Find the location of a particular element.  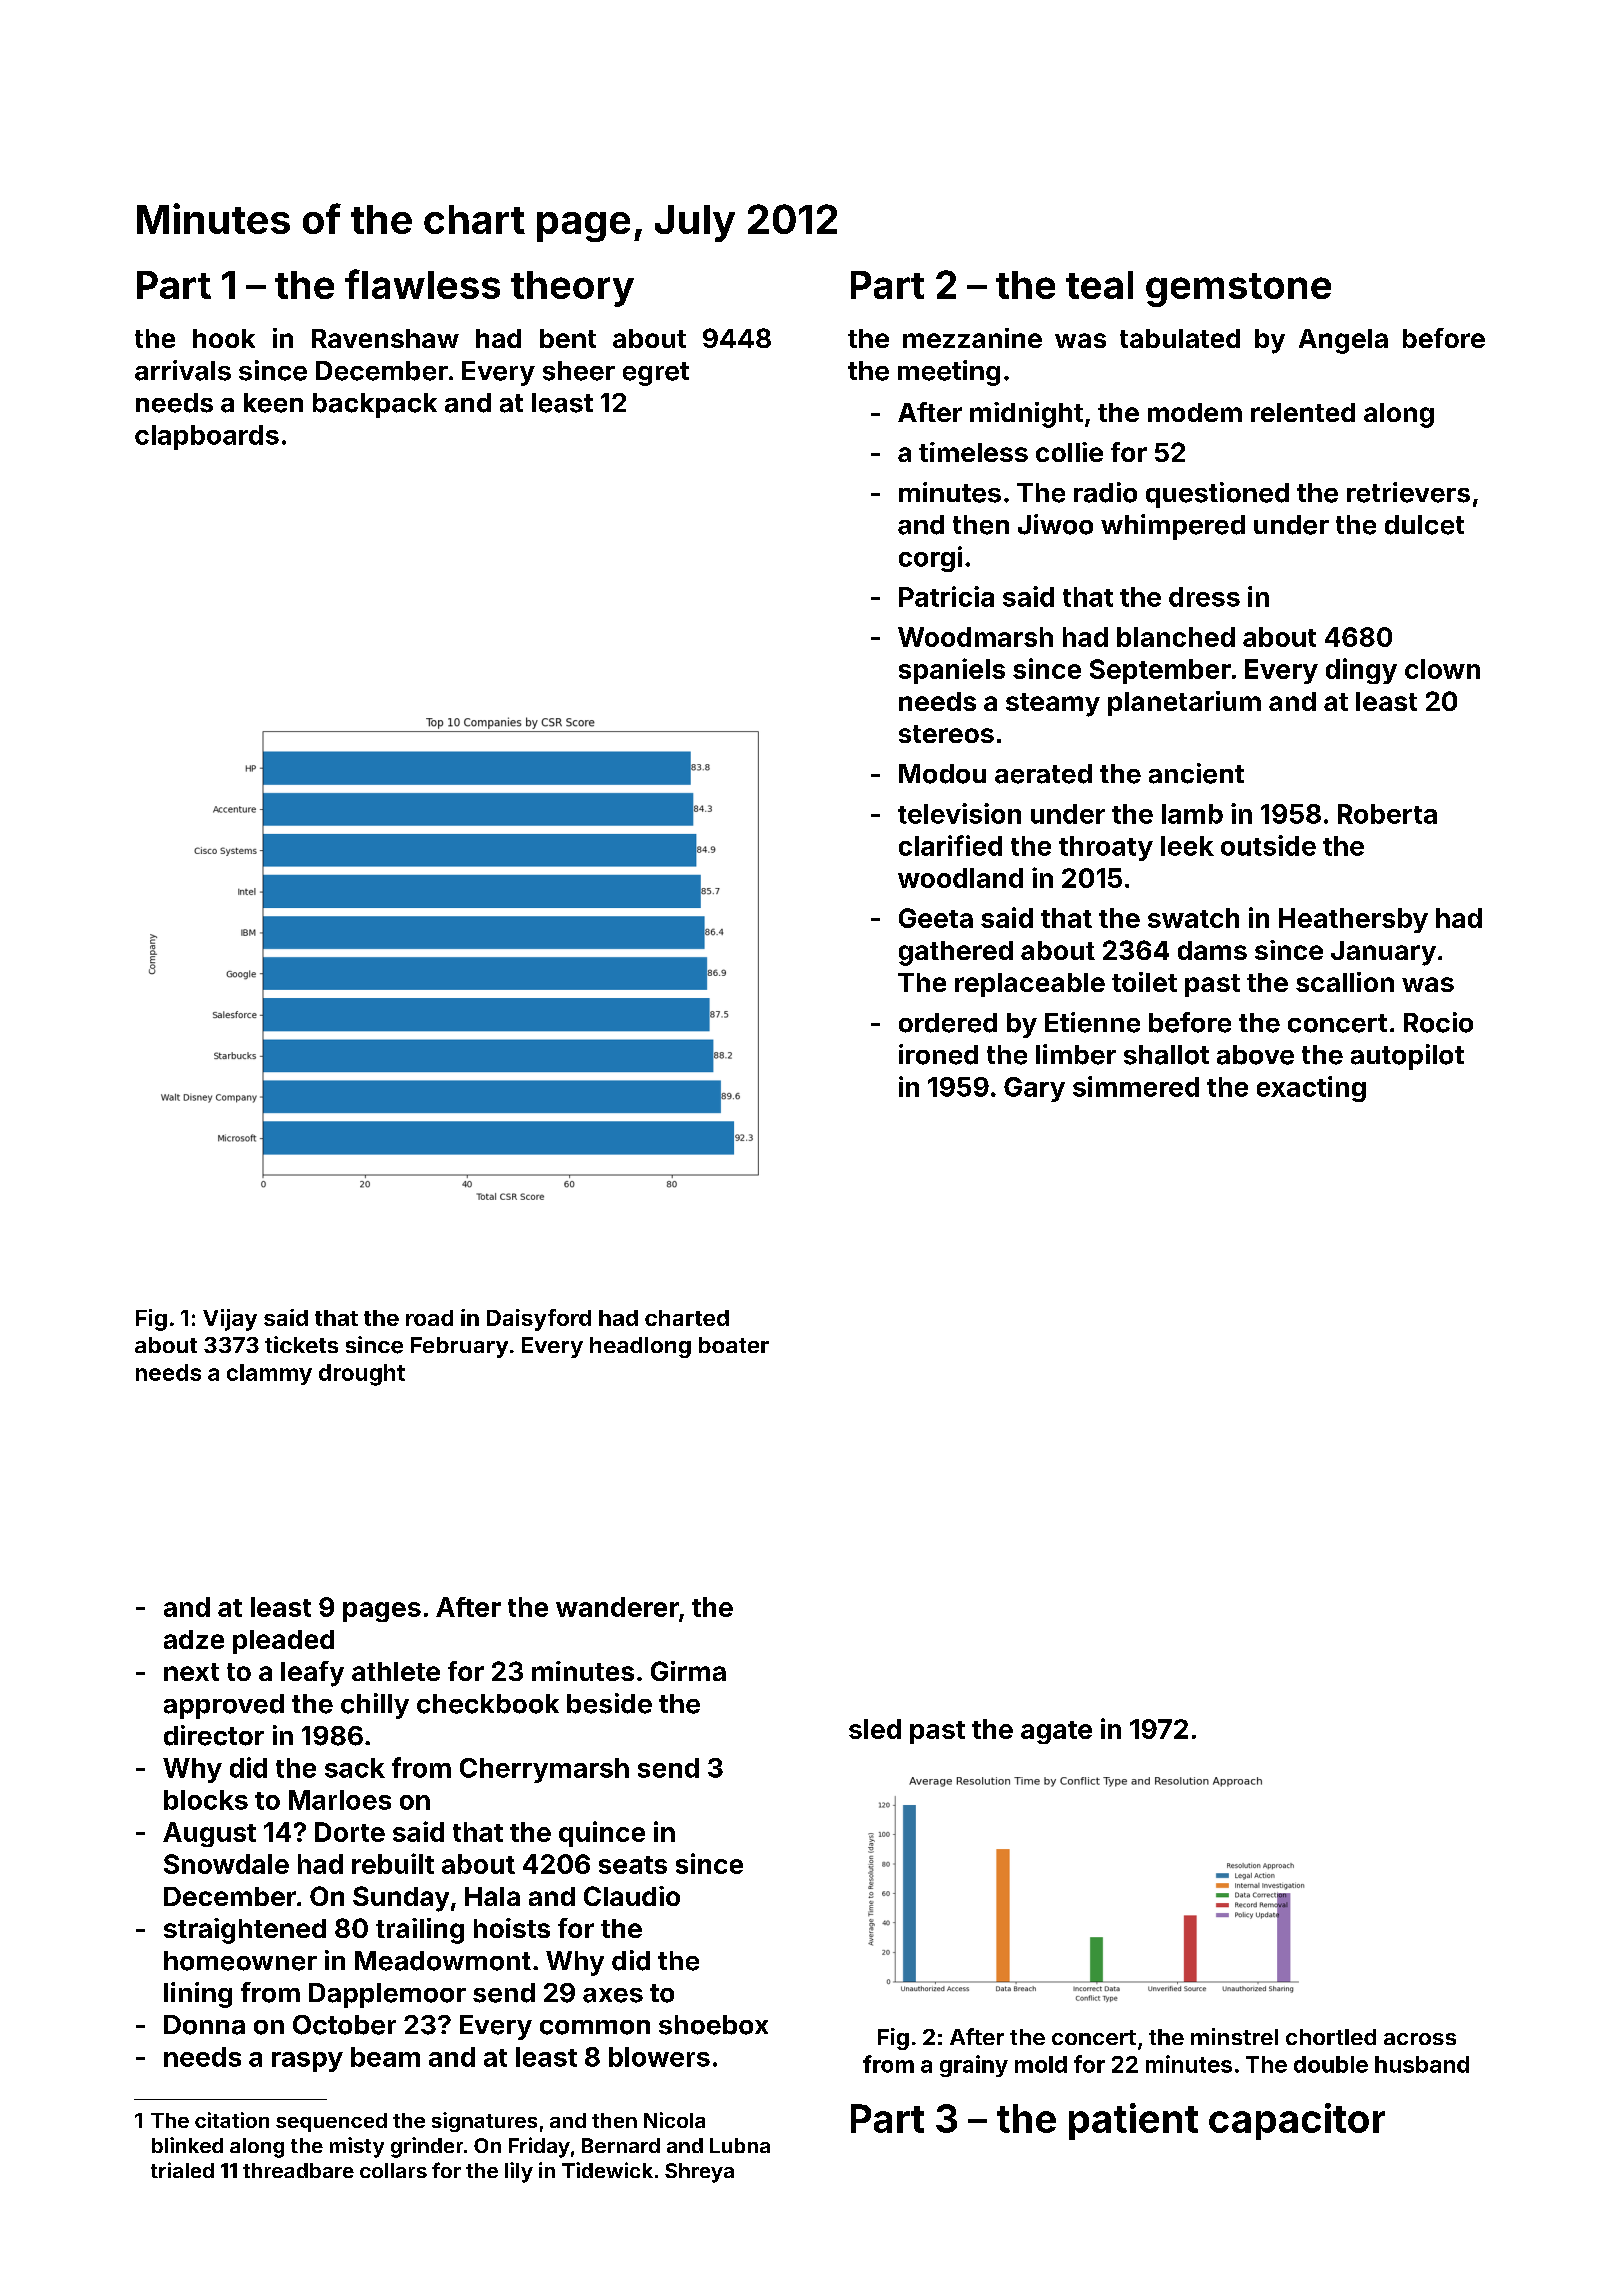

flawless is located at coordinates (422, 284).
